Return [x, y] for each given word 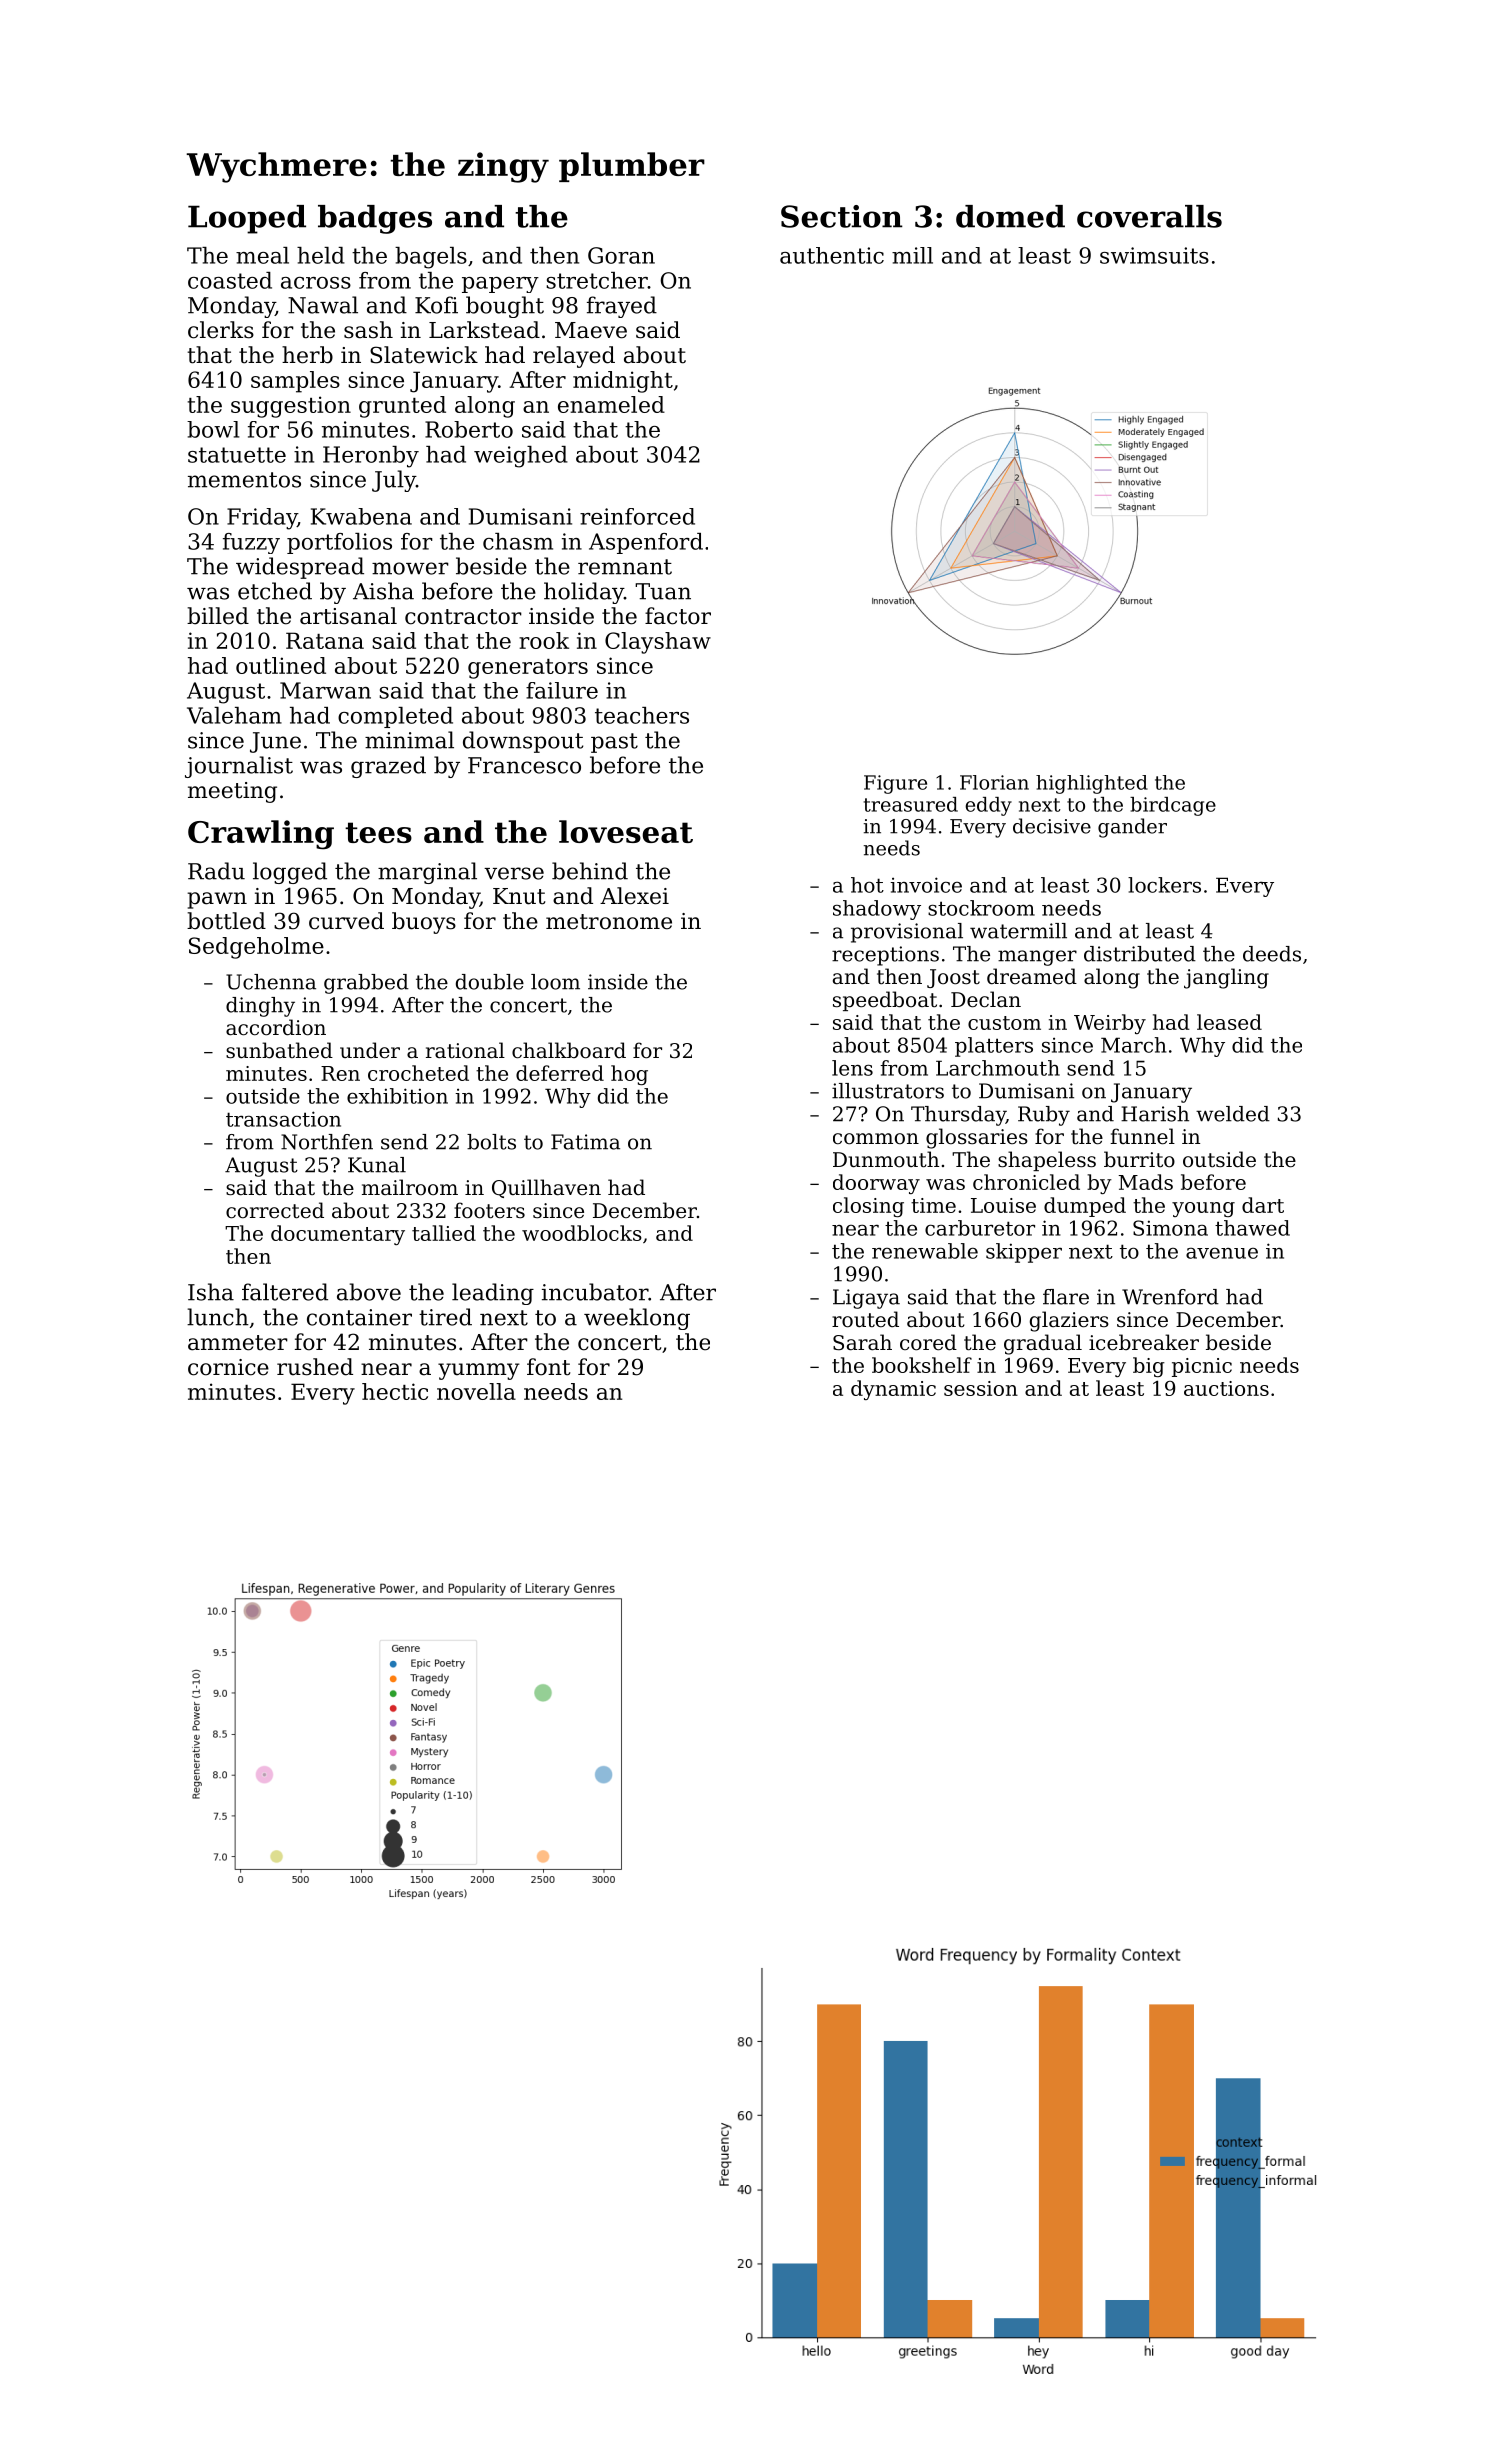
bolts [491, 1142]
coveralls [1149, 216]
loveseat [626, 831]
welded [1233, 1114]
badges [375, 219]
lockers [1164, 885]
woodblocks [582, 1233]
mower [410, 568]
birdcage [1173, 806]
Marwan [325, 690]
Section [842, 216]
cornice [228, 1367]
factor [678, 616]
